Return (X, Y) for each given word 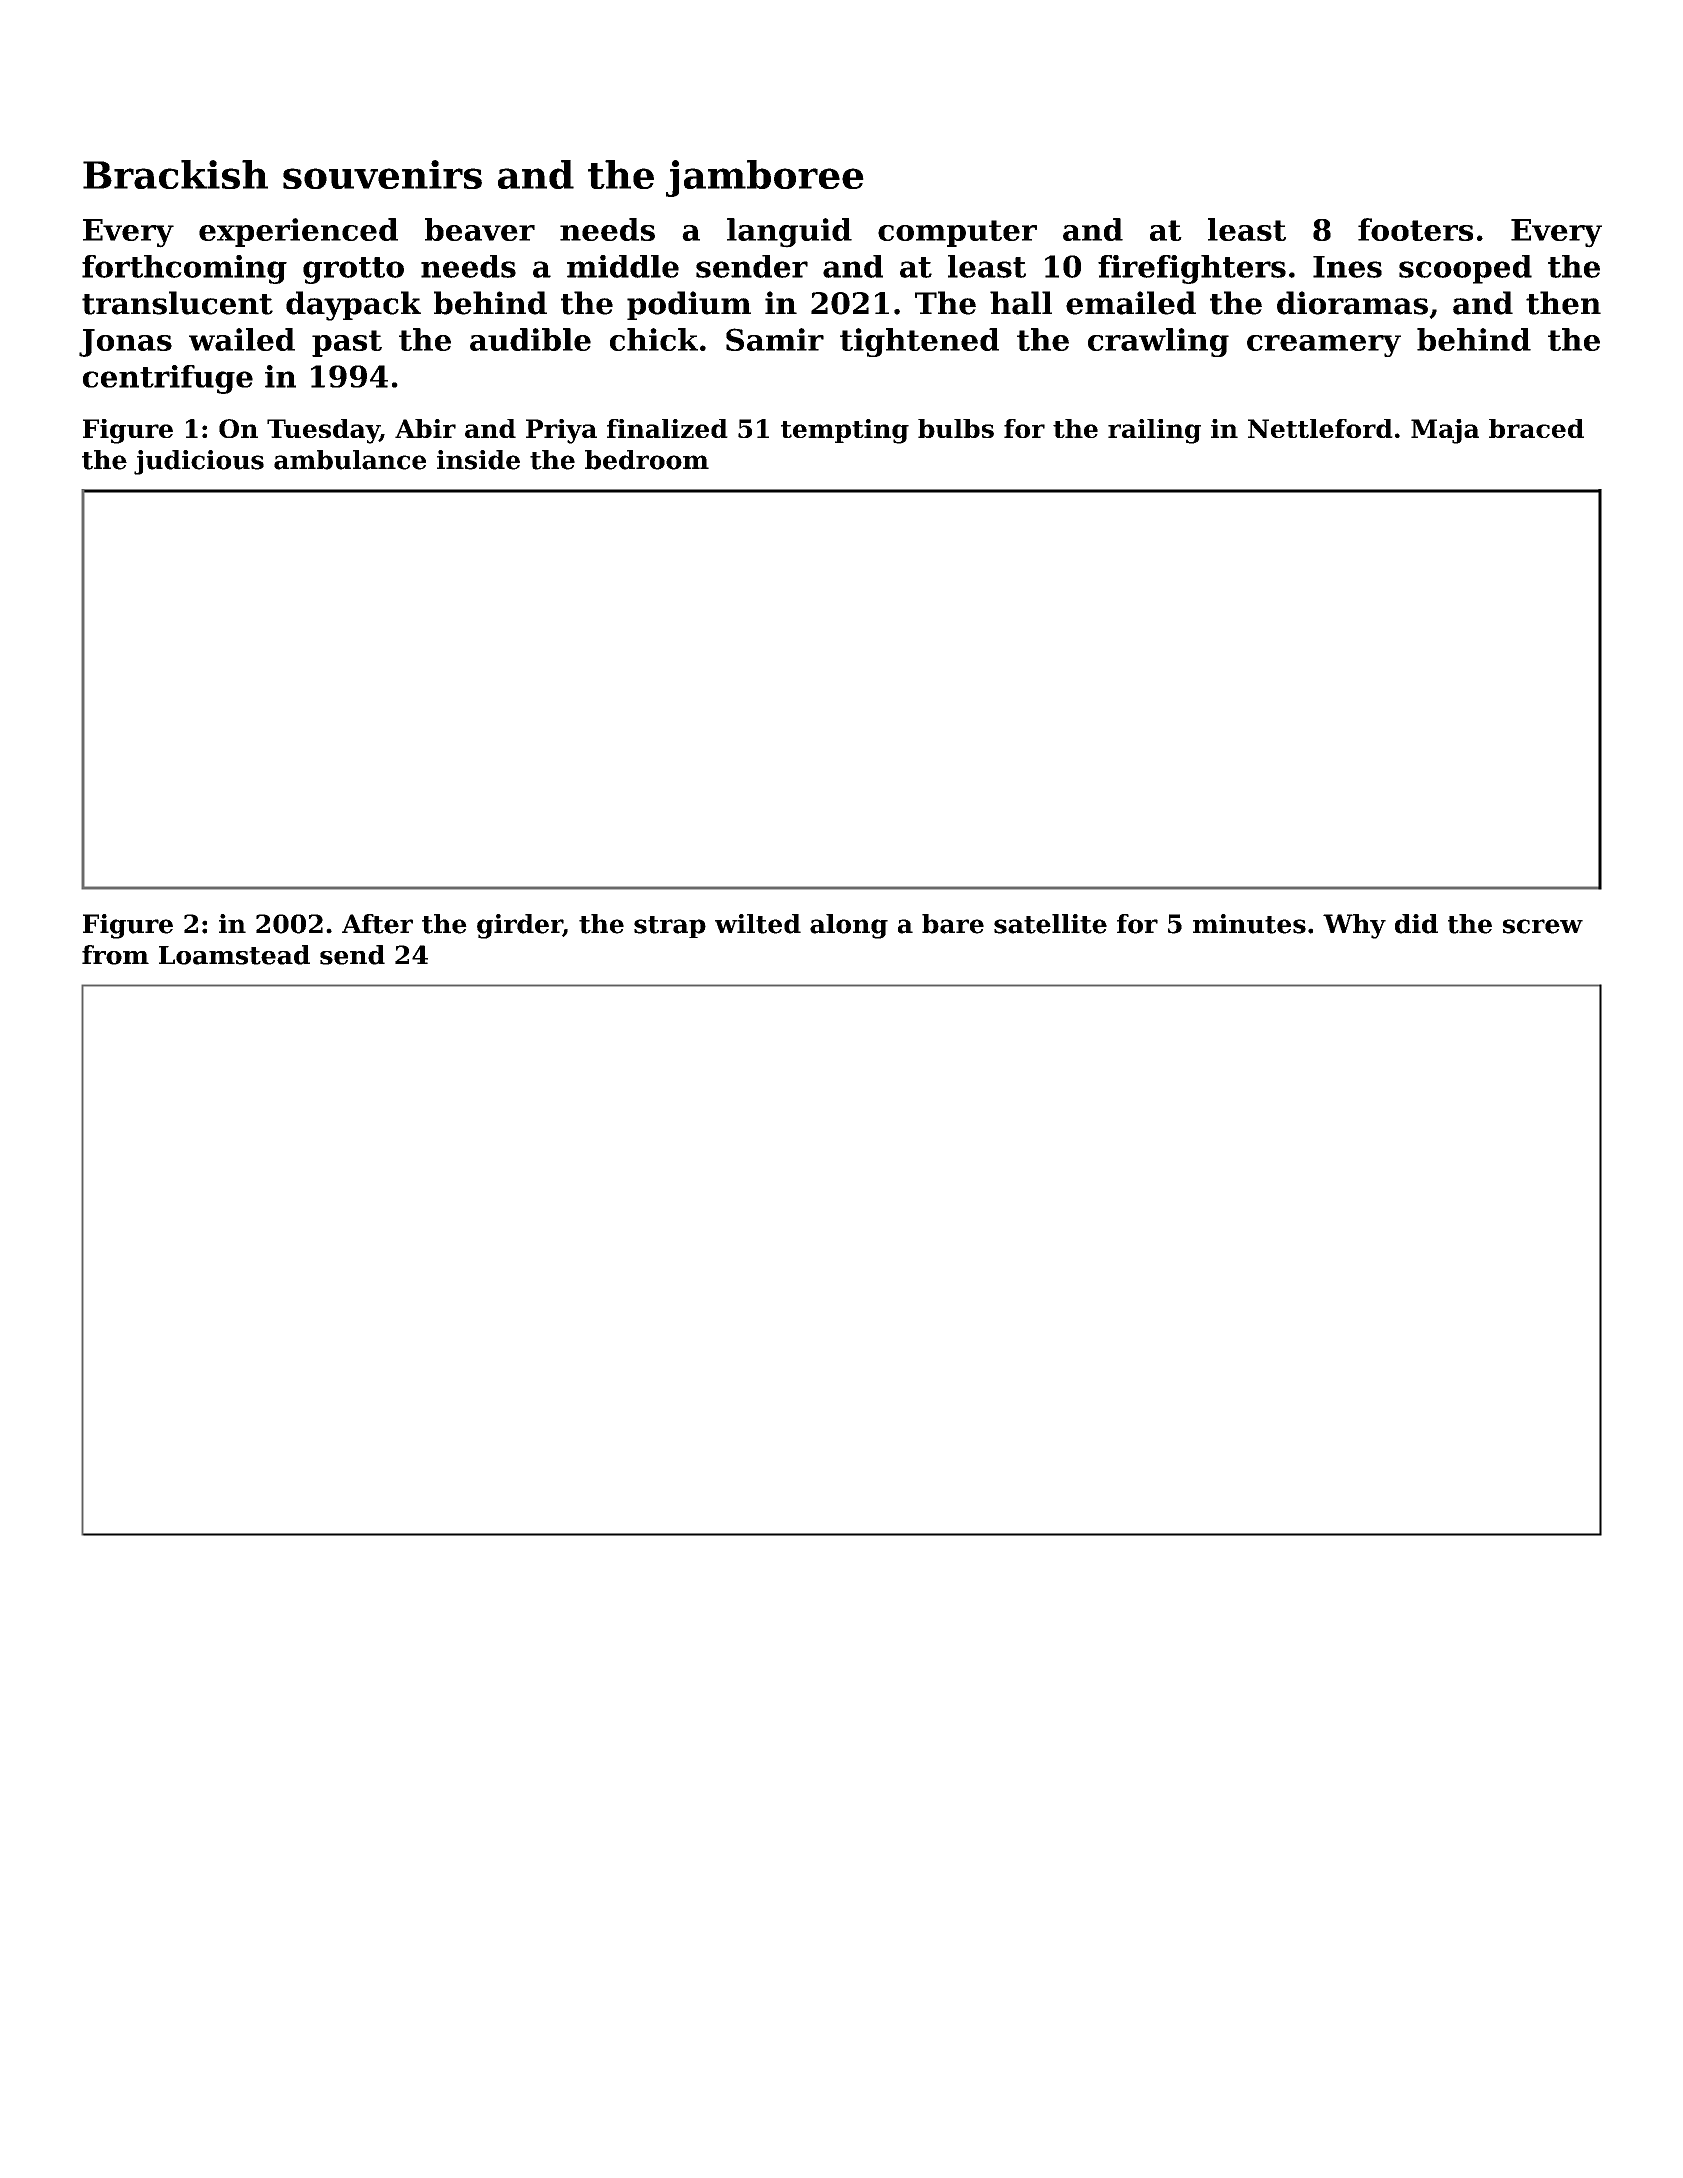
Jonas (125, 343)
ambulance (350, 460)
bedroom (647, 460)
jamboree (765, 178)
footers (1415, 229)
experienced (298, 232)
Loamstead (234, 955)
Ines (1347, 267)
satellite (1050, 924)
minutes (1249, 924)
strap (670, 927)
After (377, 924)
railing (1154, 431)
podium (689, 305)
